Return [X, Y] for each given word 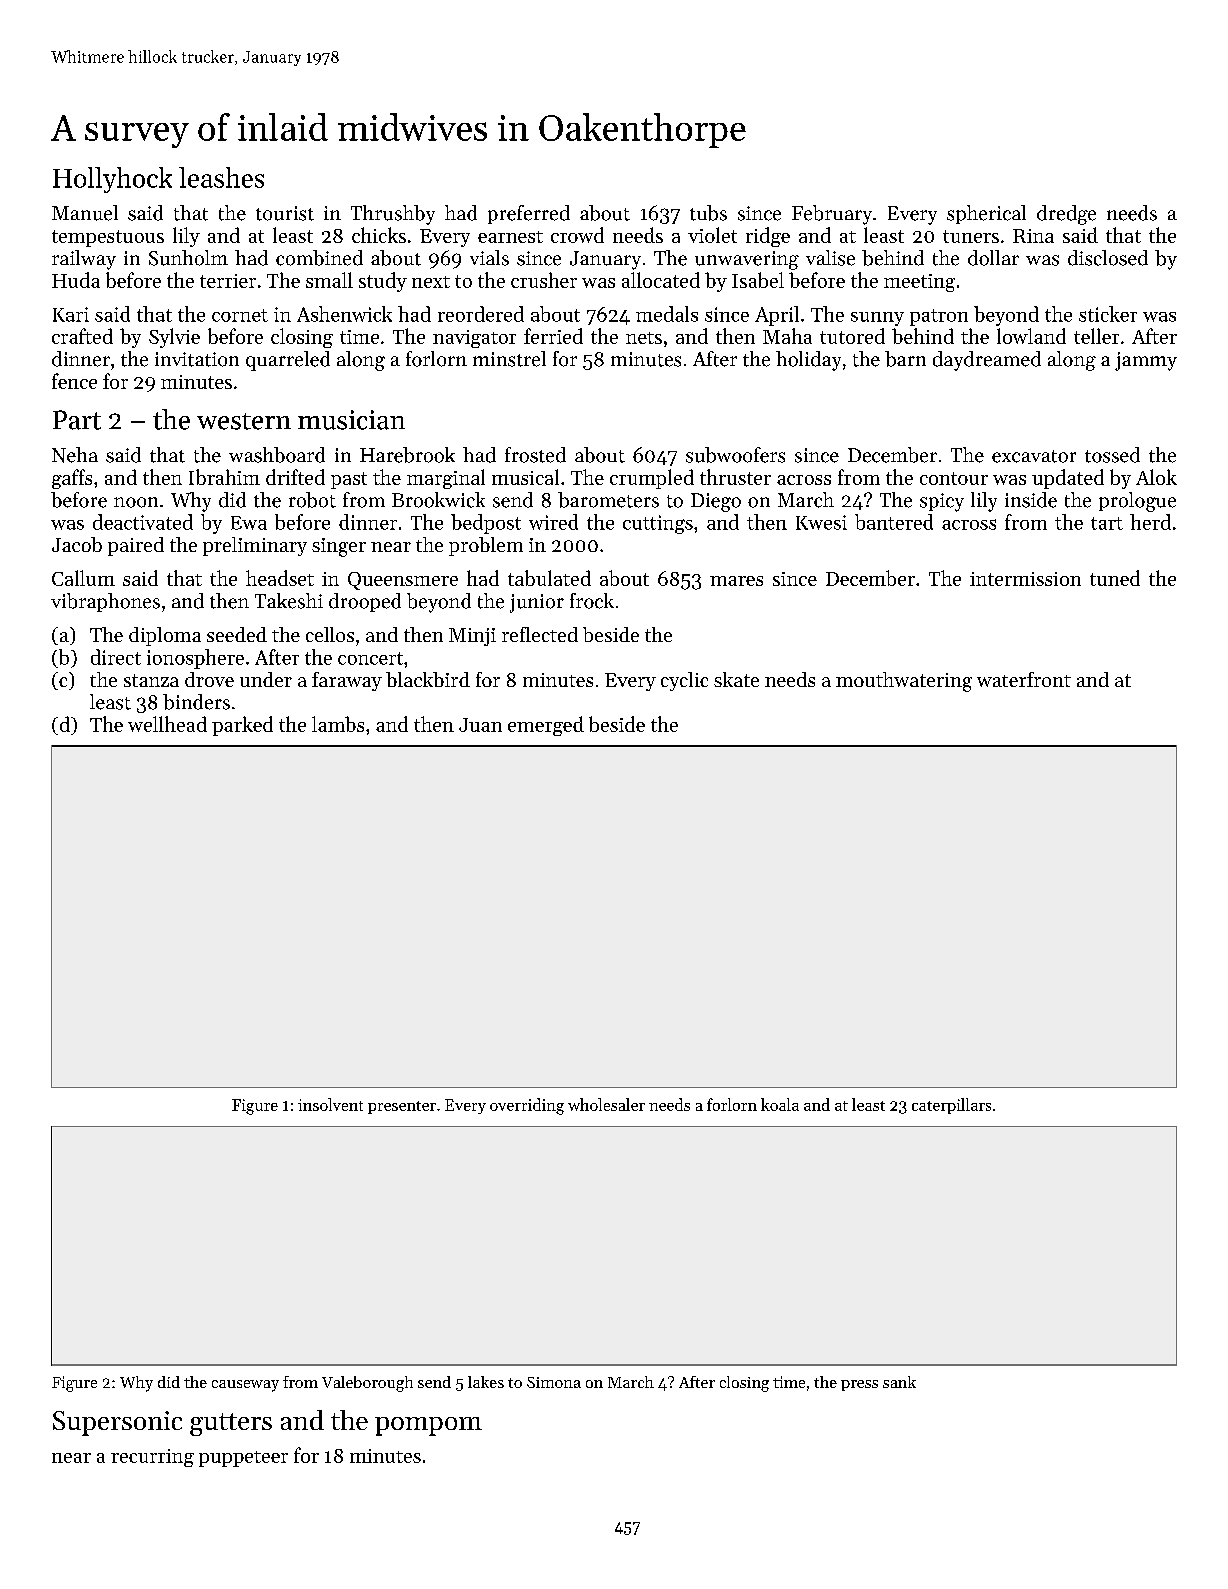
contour [954, 478]
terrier [228, 281]
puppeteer [243, 1459]
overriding [527, 1106]
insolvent [330, 1104]
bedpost [486, 524]
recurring [152, 1458]
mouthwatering [904, 682]
